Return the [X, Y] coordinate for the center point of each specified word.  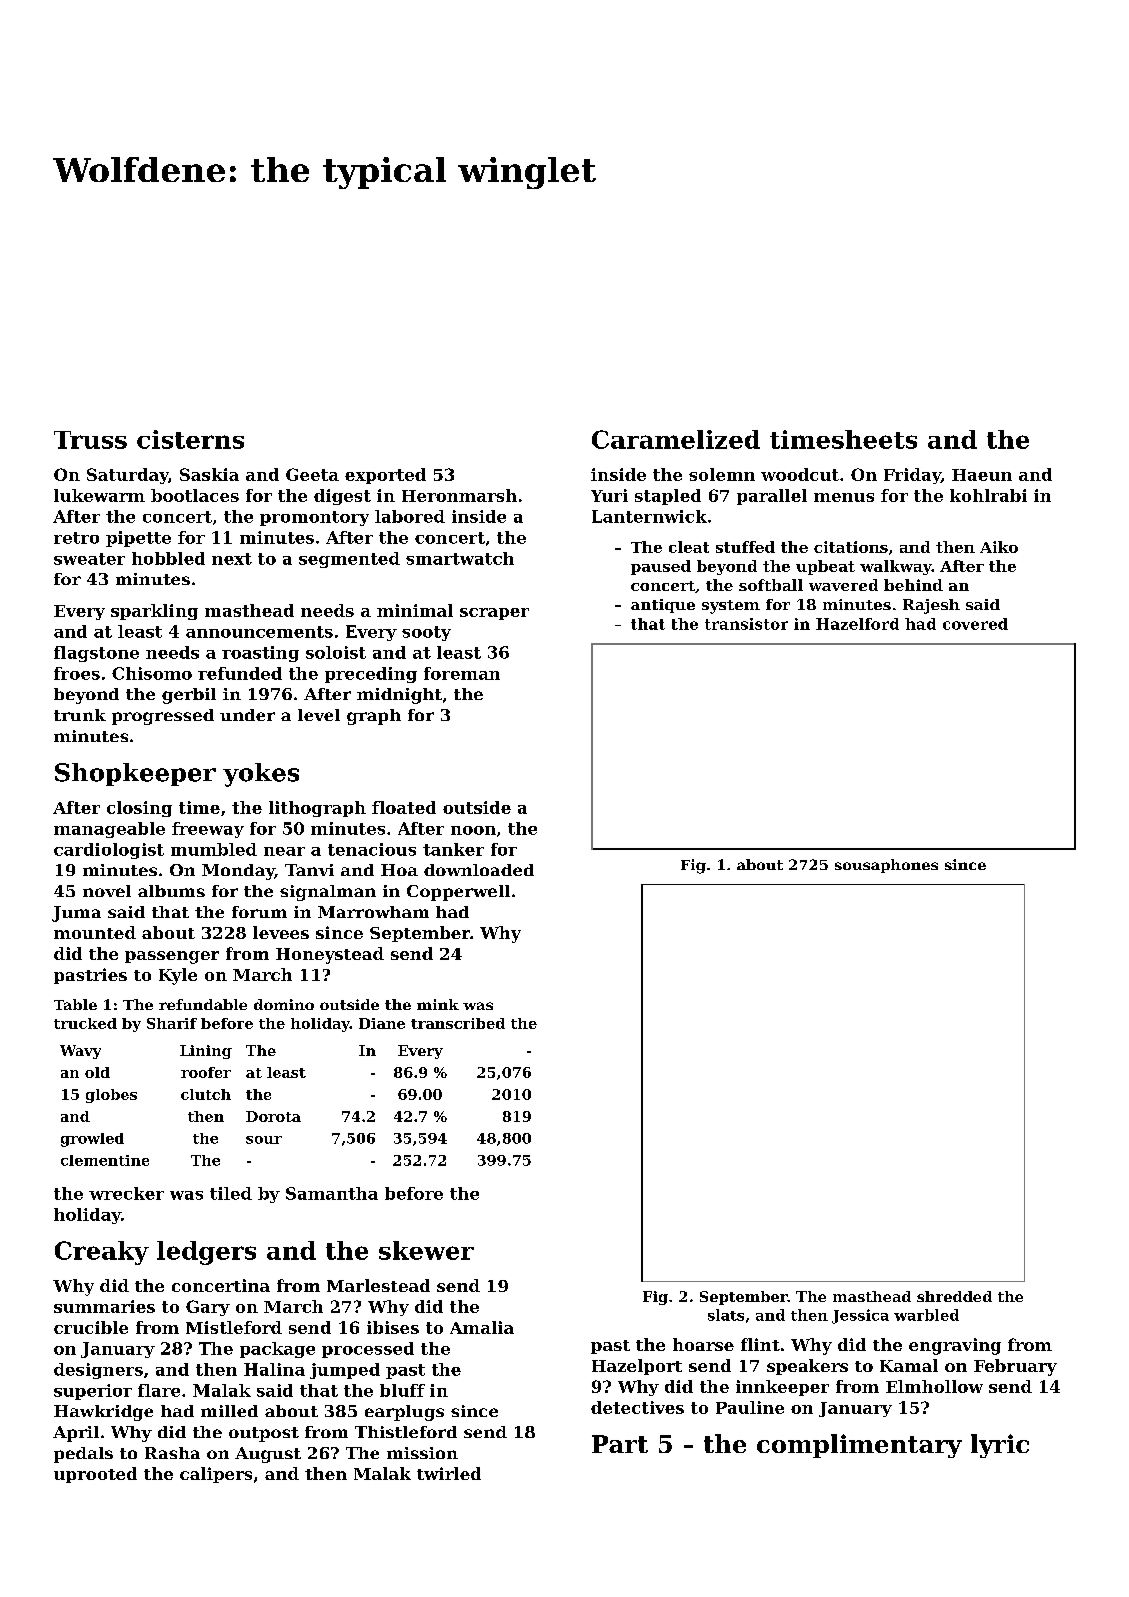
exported [385, 476]
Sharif [172, 1023]
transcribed [458, 1023]
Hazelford [857, 624]
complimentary [859, 1446]
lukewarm [99, 495]
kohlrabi [988, 495]
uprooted [95, 1475]
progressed [163, 717]
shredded [954, 1296]
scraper [494, 614]
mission [422, 1453]
